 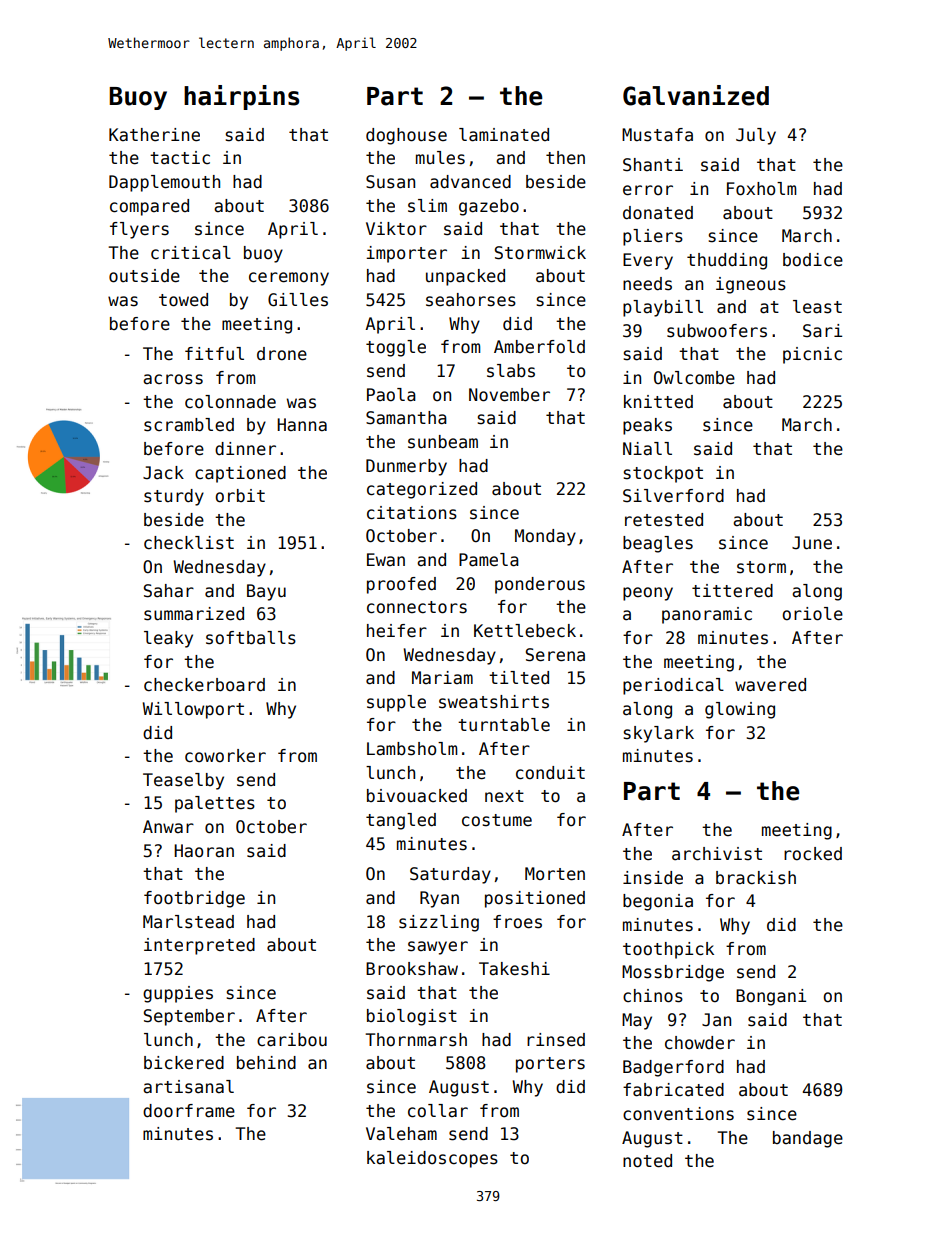 What do you see at coordinates (653, 165) in the screenshot?
I see `Shanti` at bounding box center [653, 165].
